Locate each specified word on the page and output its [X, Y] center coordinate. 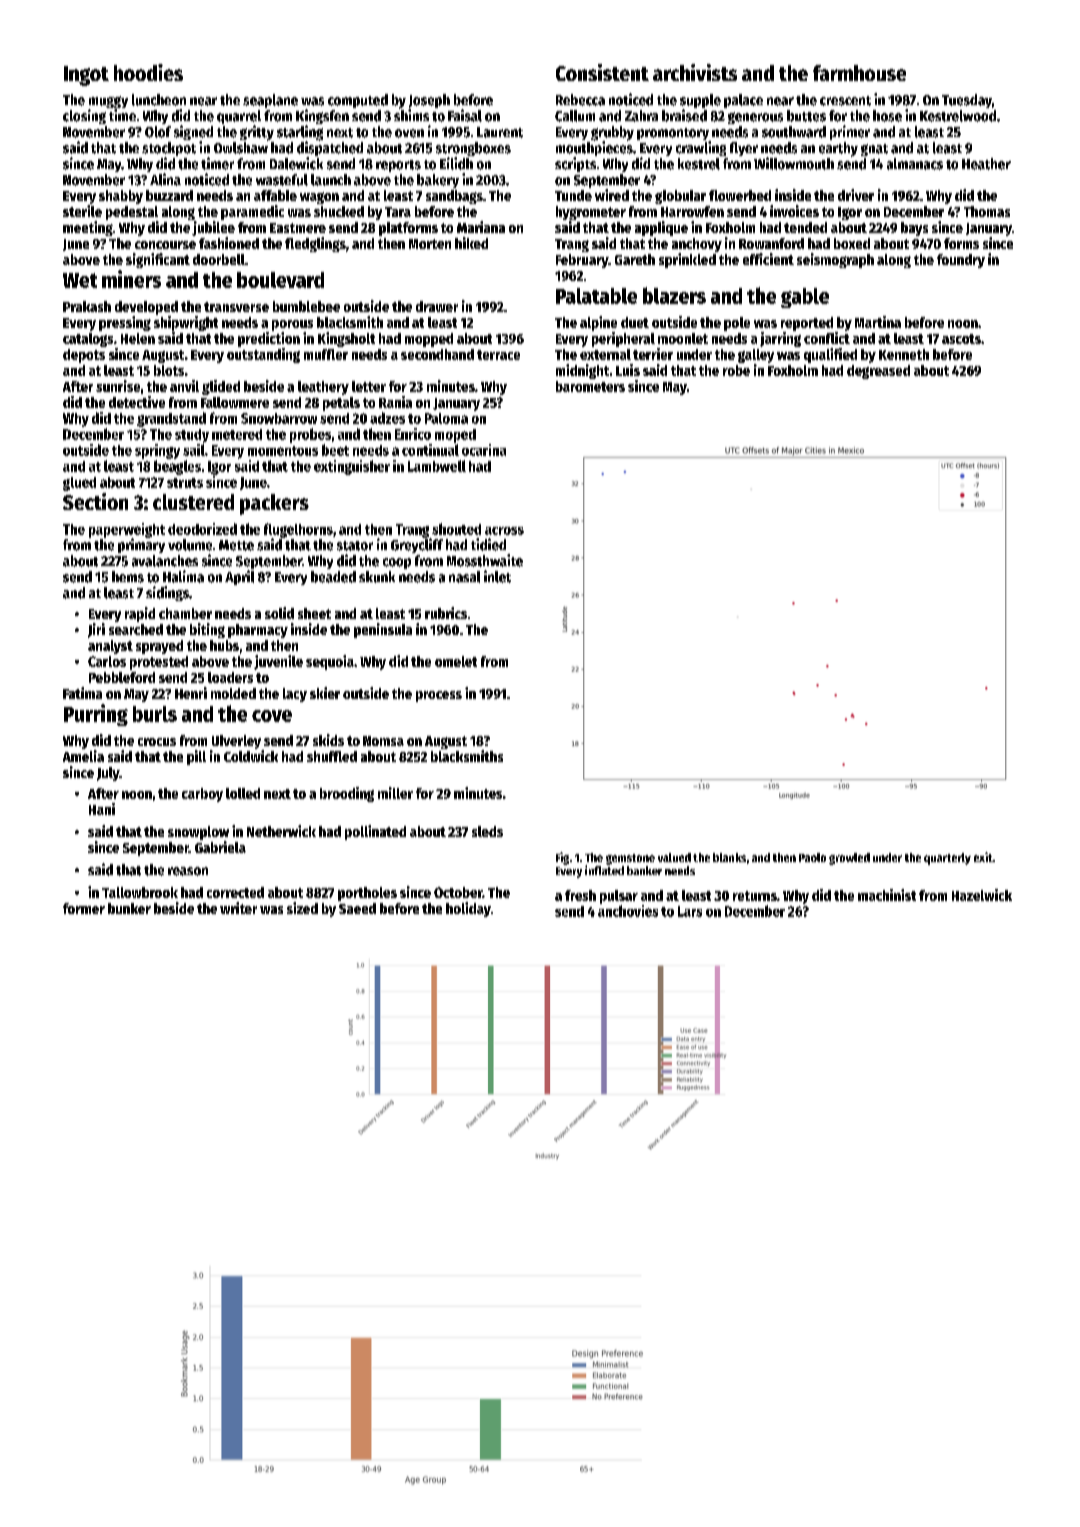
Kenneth [904, 354]
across [504, 531]
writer [238, 908]
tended [805, 227]
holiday [468, 909]
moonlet [683, 338]
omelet [456, 661]
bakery [438, 181]
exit [983, 857]
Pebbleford [122, 677]
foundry [961, 261]
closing [84, 116]
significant [158, 260]
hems [128, 577]
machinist [887, 895]
